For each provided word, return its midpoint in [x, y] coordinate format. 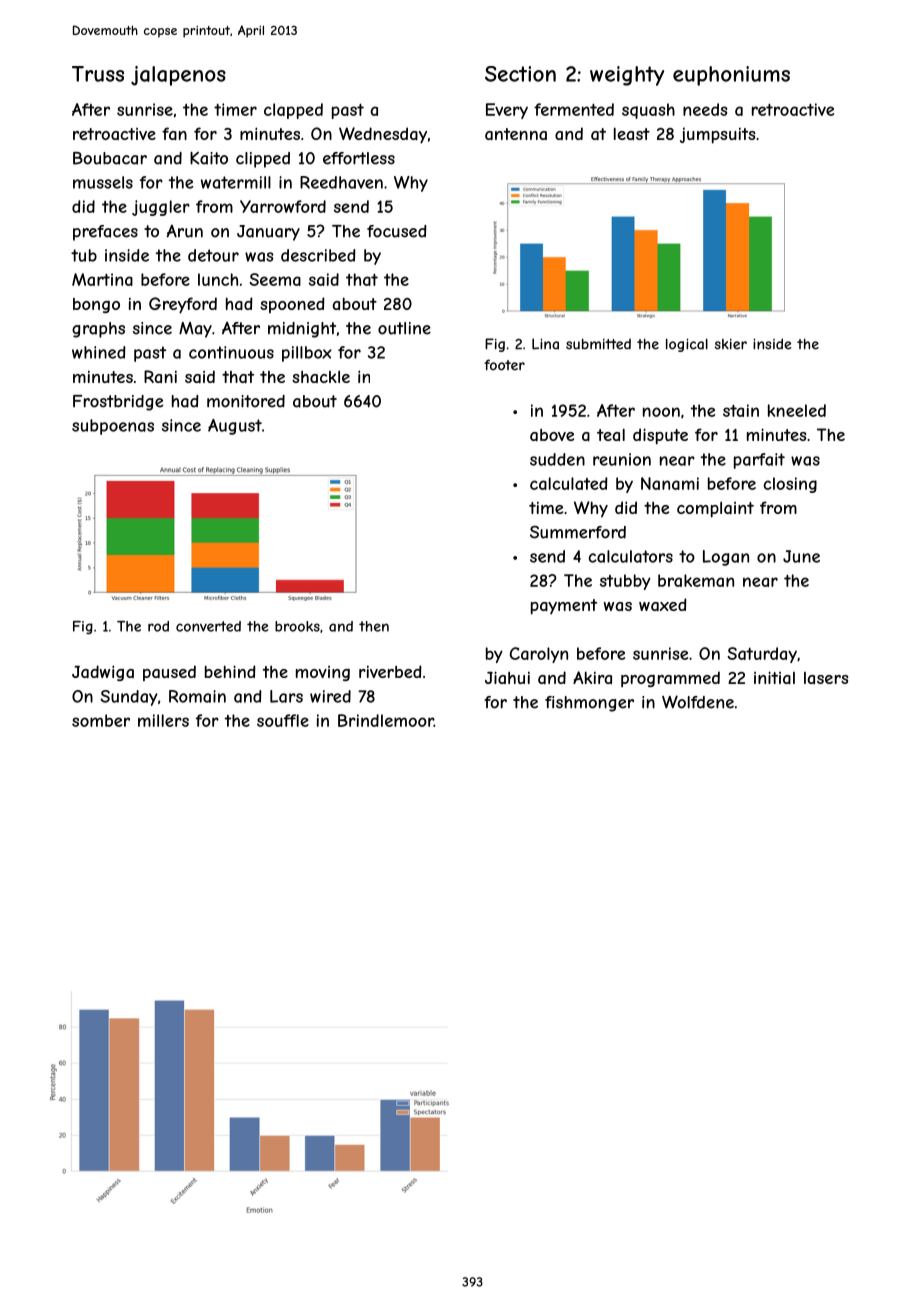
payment [564, 607]
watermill [236, 182]
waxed [662, 604]
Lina [545, 344]
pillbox [307, 354]
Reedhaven [341, 182]
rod [158, 626]
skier [731, 344]
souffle [283, 720]
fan [174, 133]
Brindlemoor [386, 720]
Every [507, 111]
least [632, 133]
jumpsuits [718, 135]
